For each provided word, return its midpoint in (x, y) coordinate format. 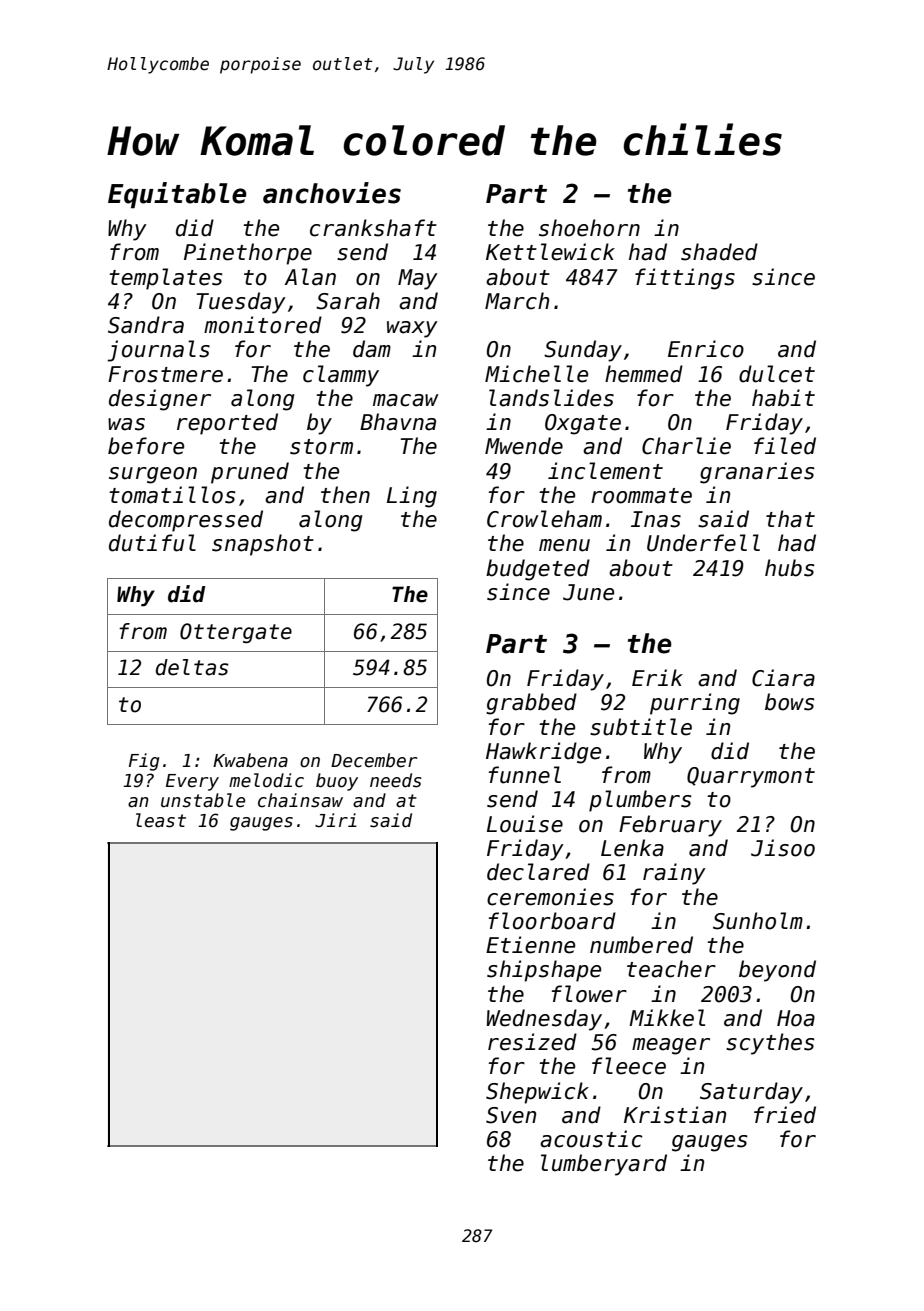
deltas (192, 667)
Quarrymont (751, 777)
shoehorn (589, 228)
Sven (511, 1115)
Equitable (177, 195)
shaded (719, 252)
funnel (525, 775)
